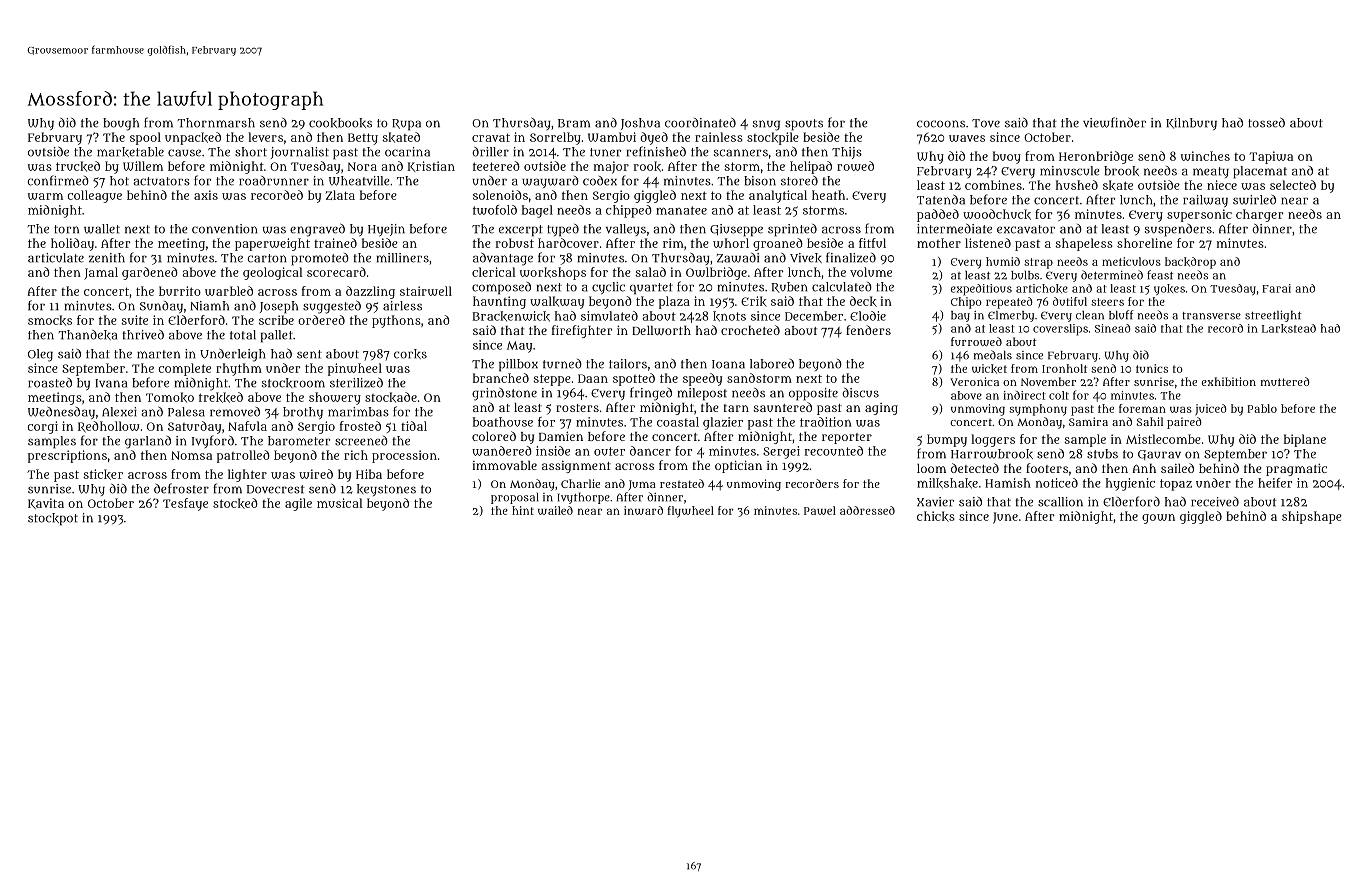 The image size is (1372, 887). I want to click on Kilnbury, so click(1191, 124).
